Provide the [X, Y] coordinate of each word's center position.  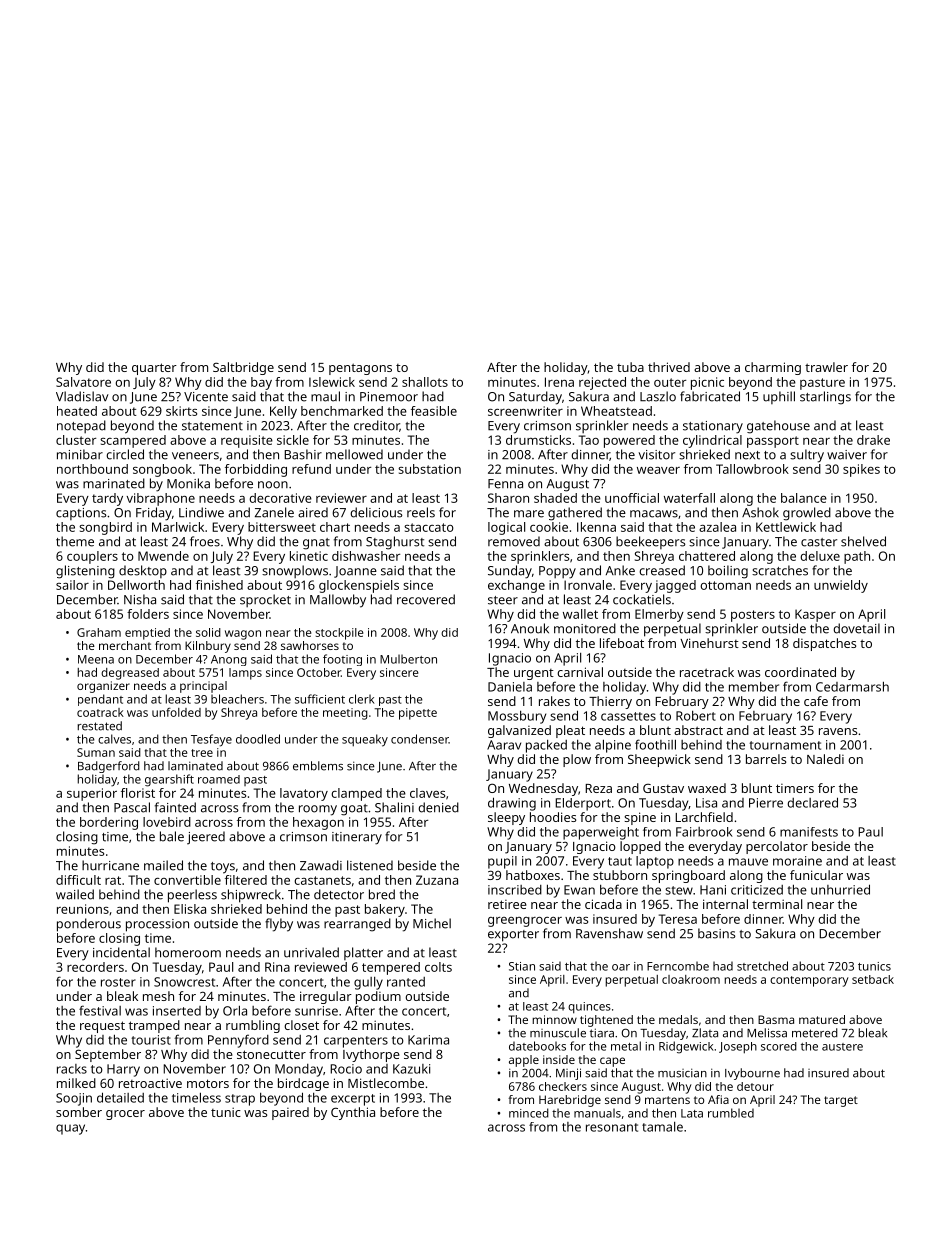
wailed [75, 894]
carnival [580, 672]
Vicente [206, 397]
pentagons [360, 369]
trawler [826, 367]
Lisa [706, 803]
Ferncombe [678, 966]
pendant [100, 700]
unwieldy [841, 586]
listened [370, 865]
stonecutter [271, 1054]
